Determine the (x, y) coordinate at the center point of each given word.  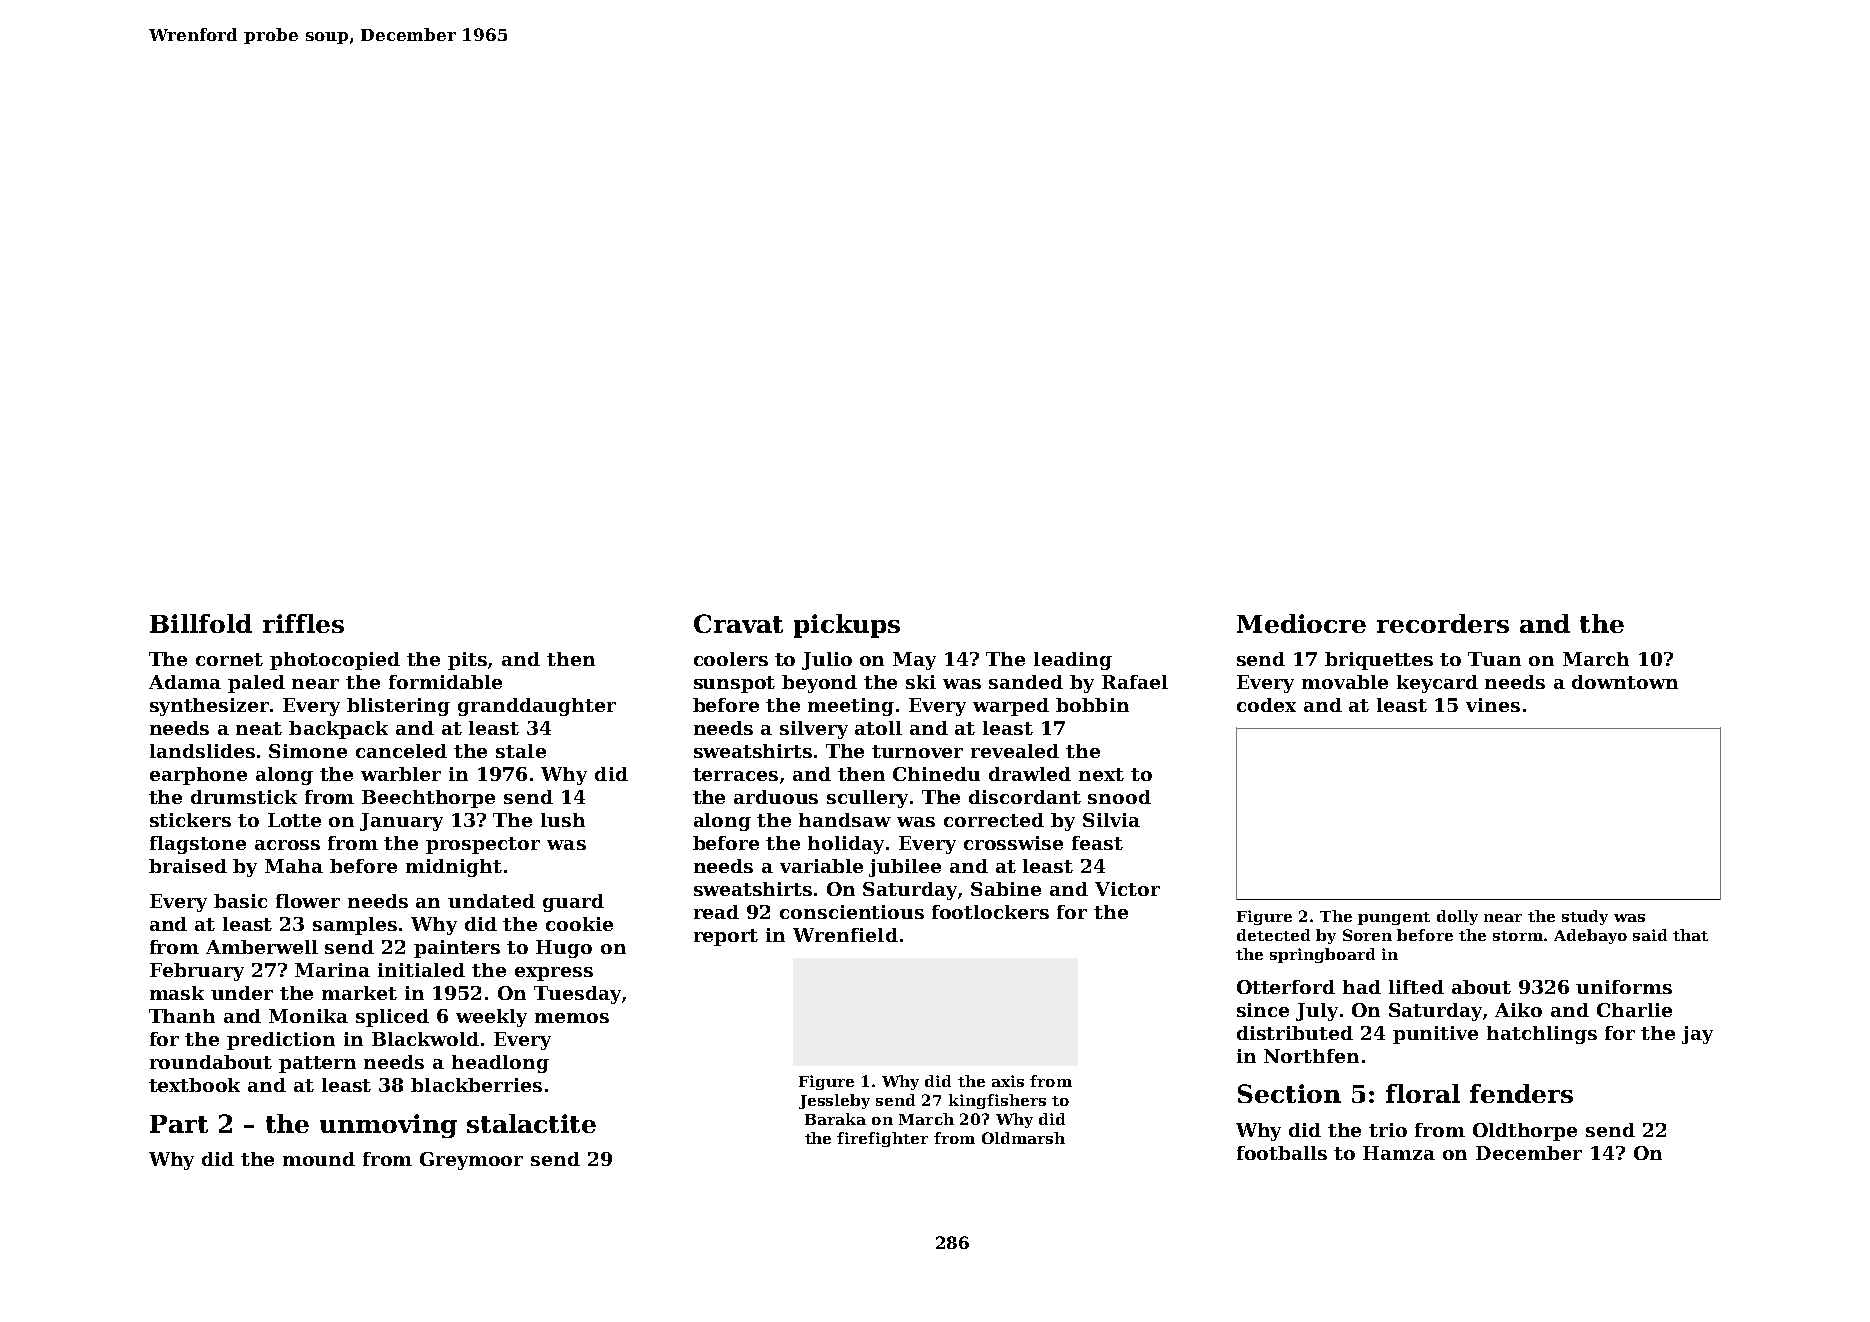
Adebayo (1590, 936)
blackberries (476, 1085)
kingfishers (997, 1101)
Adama (185, 682)
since (1263, 1010)
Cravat (738, 623)
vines (1493, 705)
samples (355, 926)
